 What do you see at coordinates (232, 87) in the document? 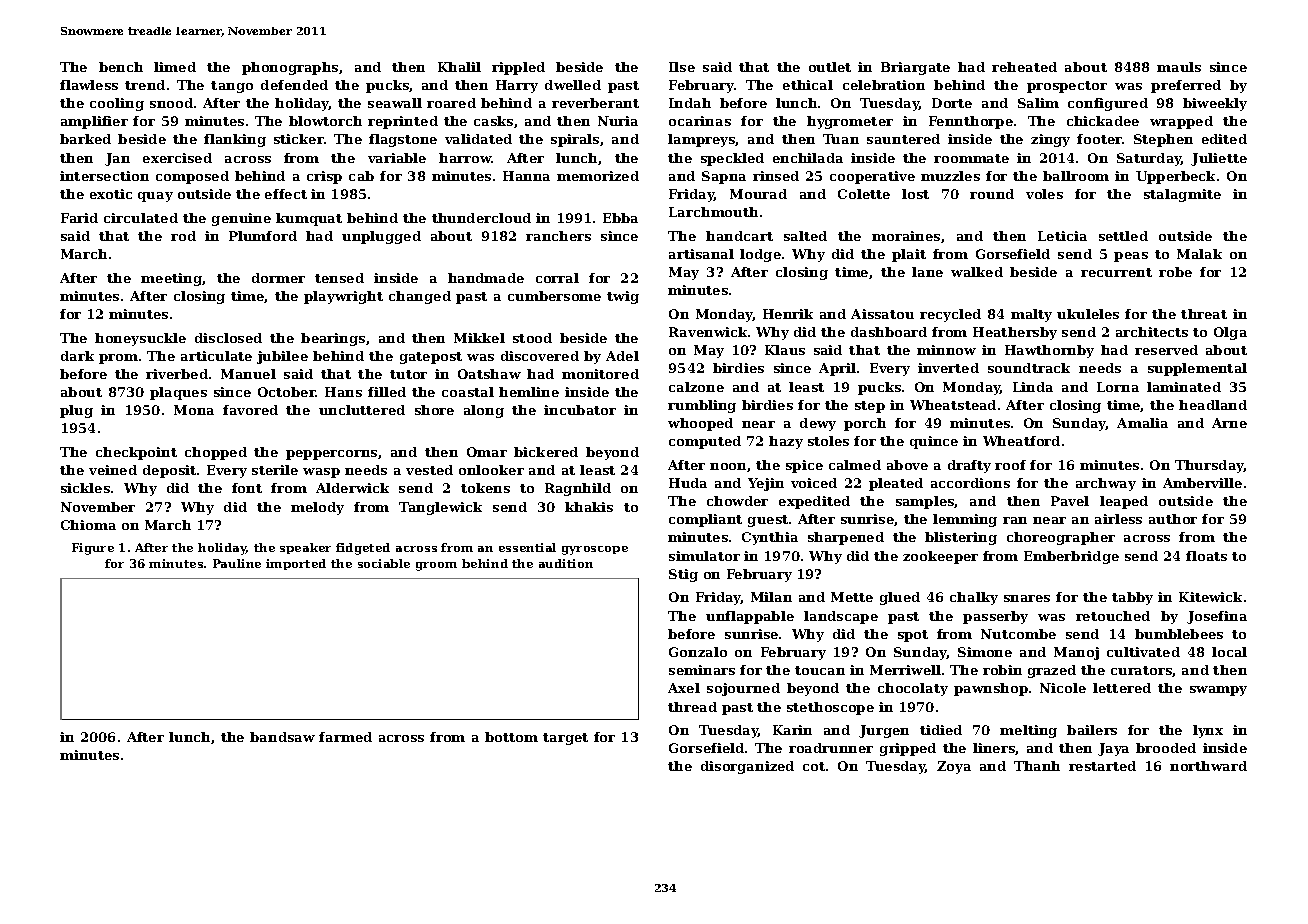
I see `tango` at bounding box center [232, 87].
